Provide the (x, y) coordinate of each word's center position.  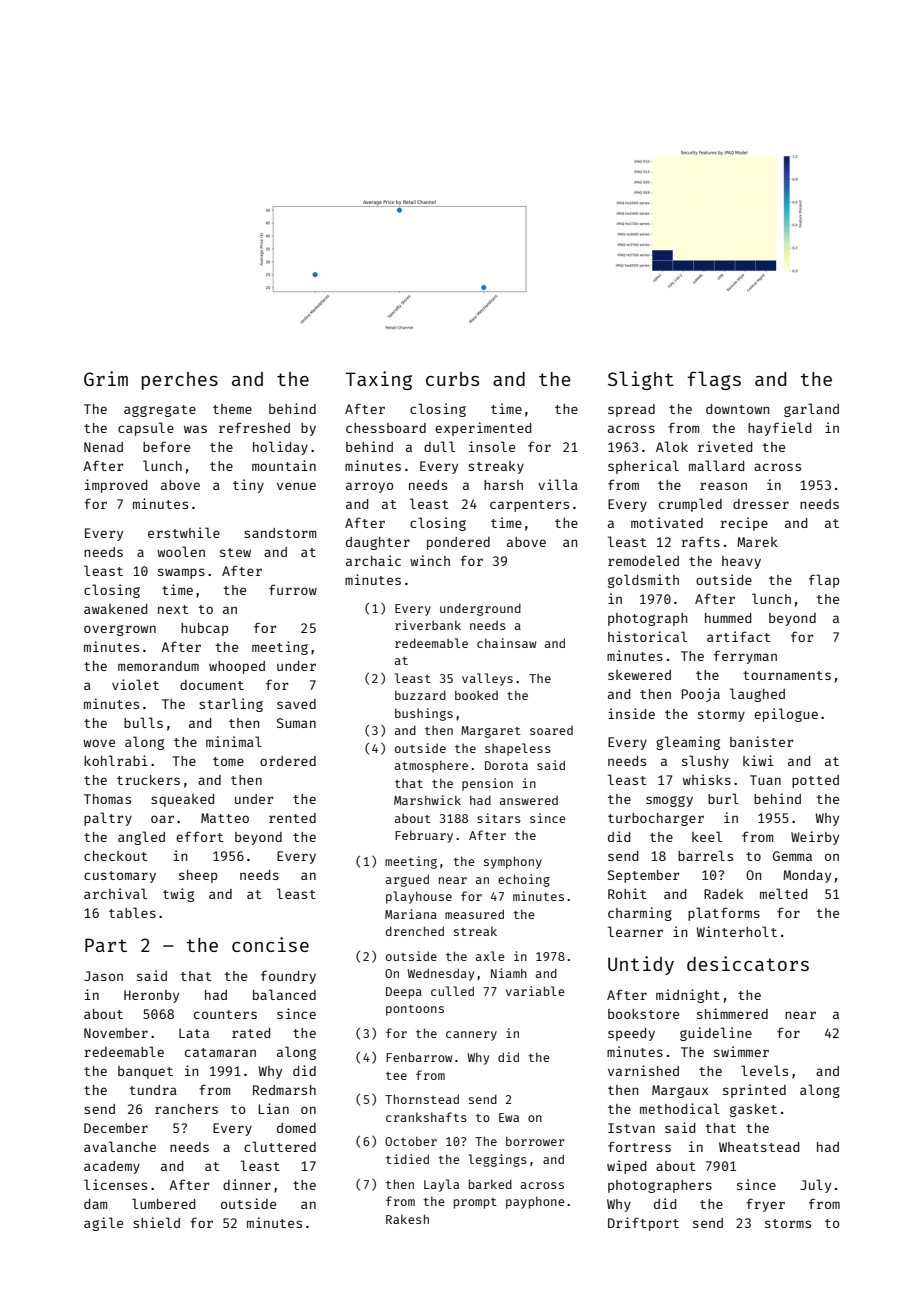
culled (452, 991)
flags (714, 380)
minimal (234, 741)
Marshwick (427, 800)
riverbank (428, 625)
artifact (738, 636)
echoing (524, 880)
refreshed (254, 427)
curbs (452, 379)
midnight (688, 996)
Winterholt (737, 931)
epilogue (786, 715)
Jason (103, 976)
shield (156, 1222)
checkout (115, 856)
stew (235, 552)
